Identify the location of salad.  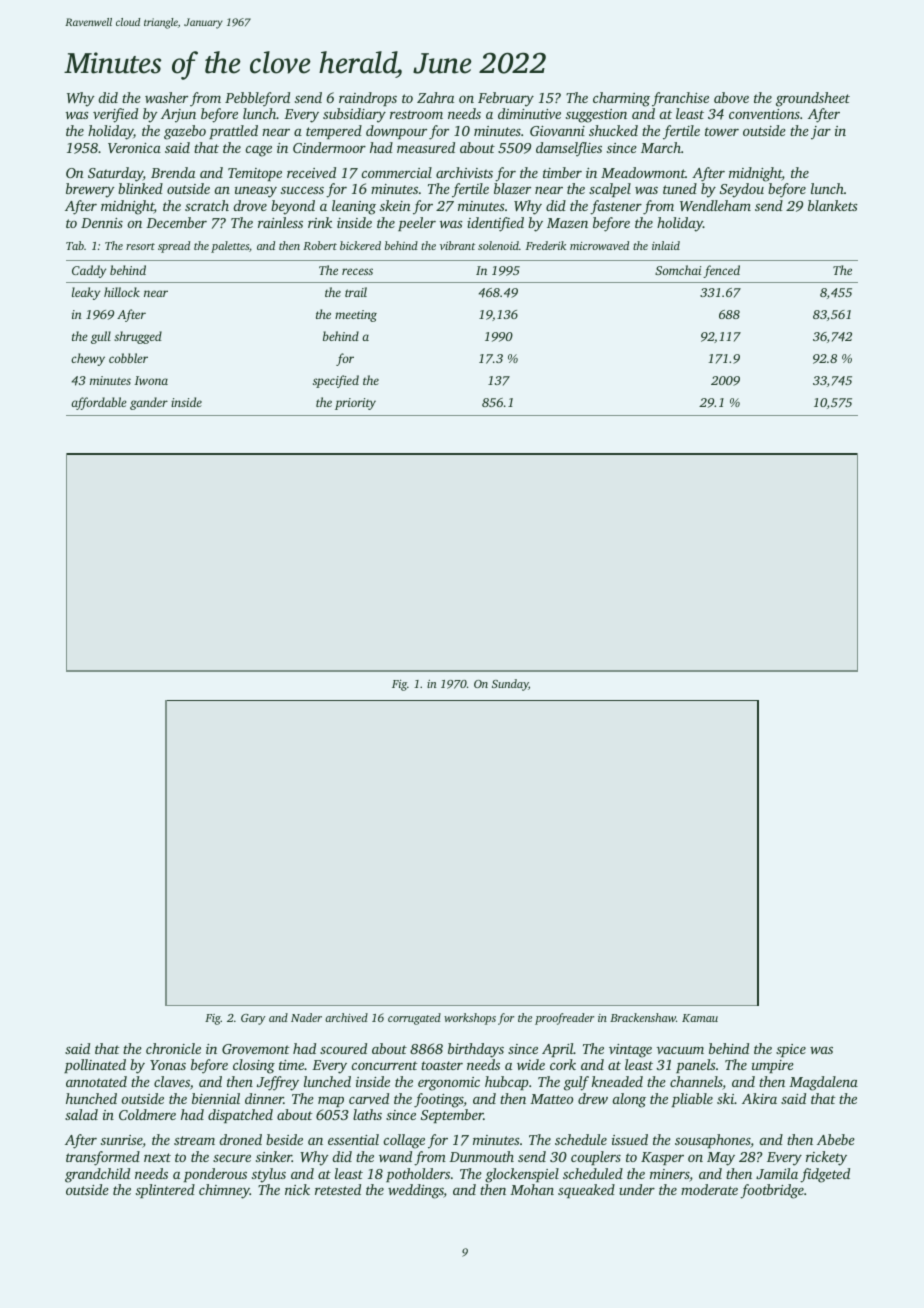
(81, 1114).
